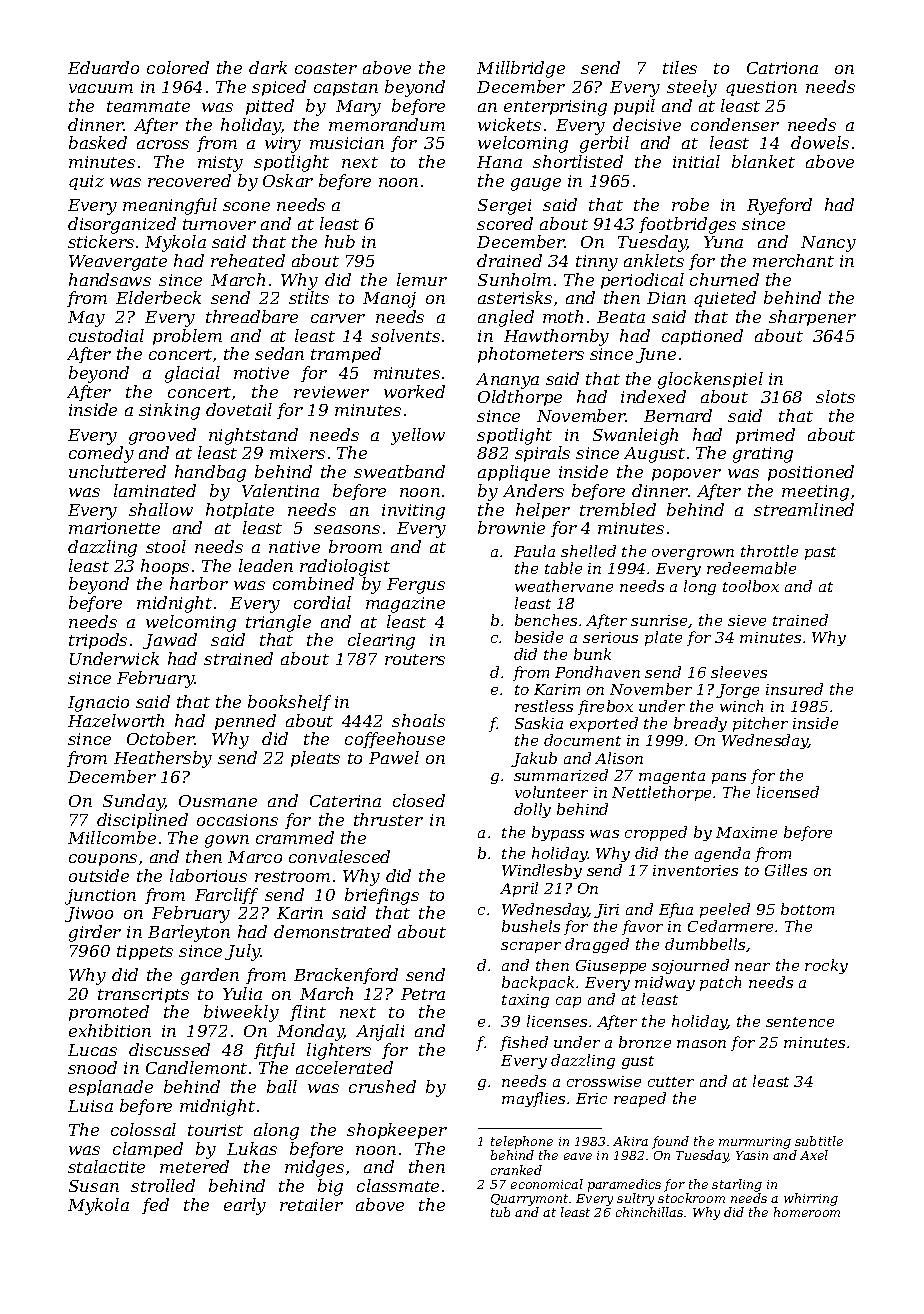 The image size is (924, 1314). I want to click on tub, so click(500, 1212).
